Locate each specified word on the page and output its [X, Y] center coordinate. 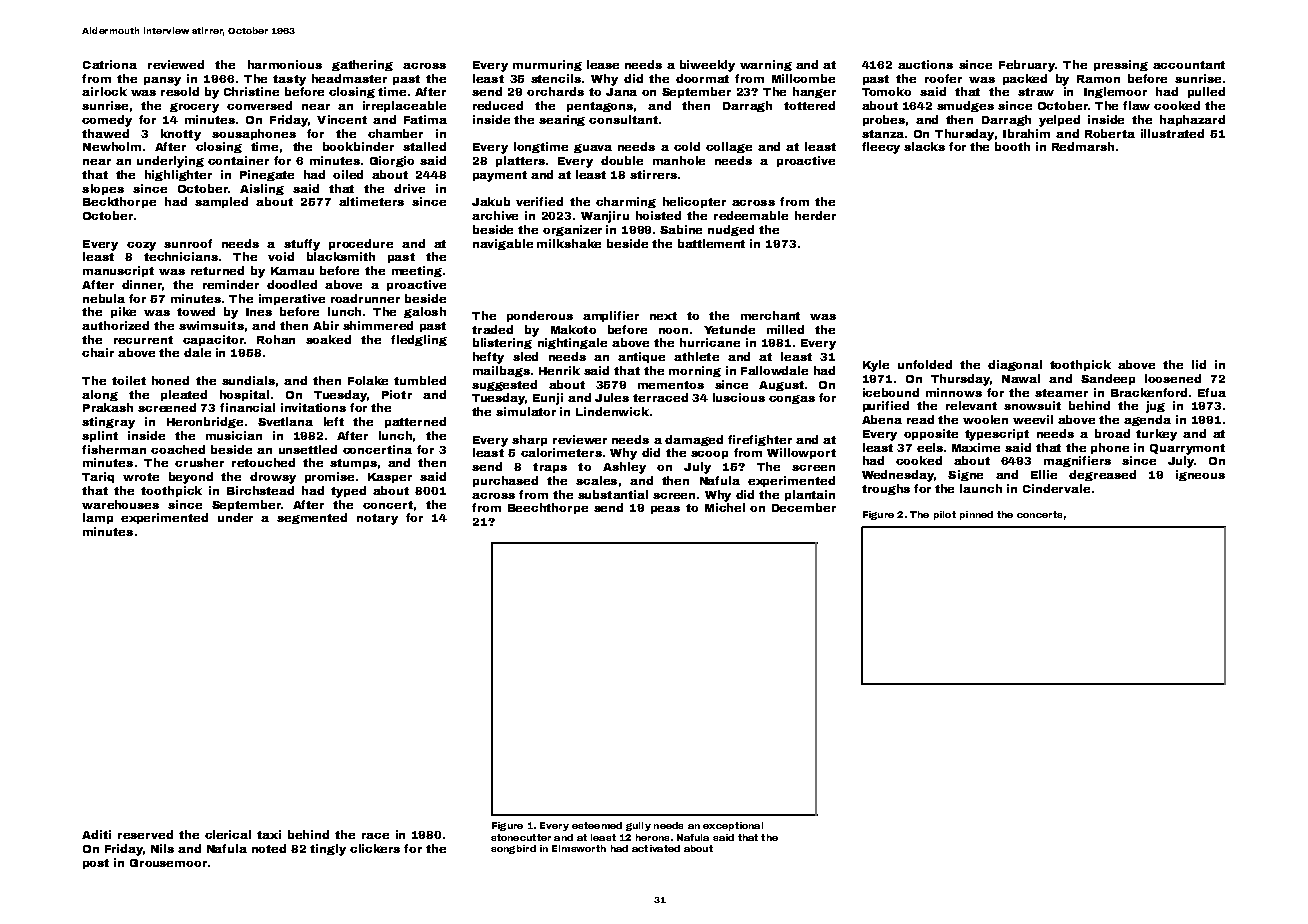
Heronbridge [205, 422]
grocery [194, 108]
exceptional [733, 826]
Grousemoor [168, 863]
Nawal [1021, 378]
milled [785, 329]
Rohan [276, 339]
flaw [1136, 105]
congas [792, 399]
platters [520, 161]
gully [638, 826]
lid [1199, 364]
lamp [98, 518]
